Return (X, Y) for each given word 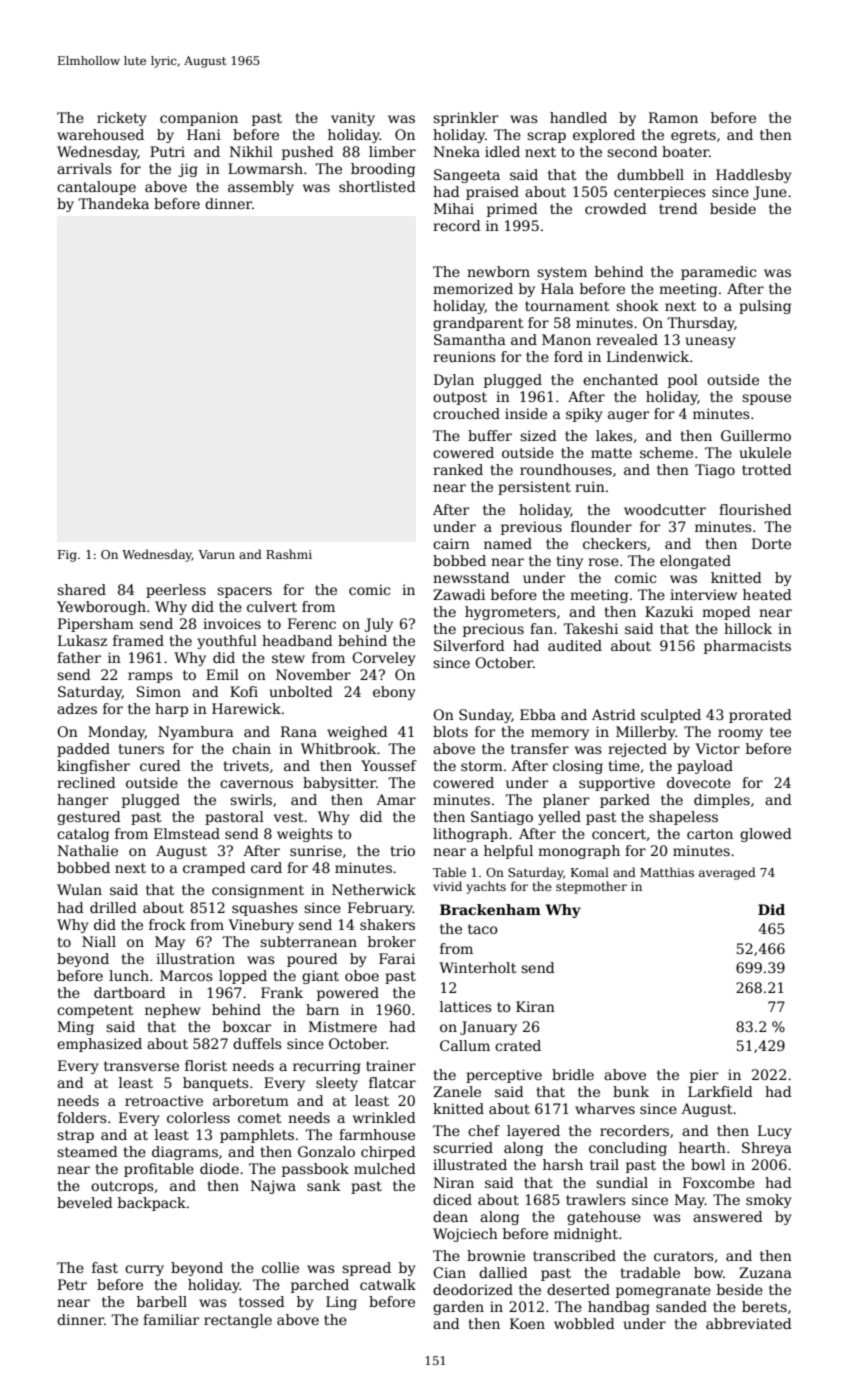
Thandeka (113, 203)
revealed (627, 339)
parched (320, 1286)
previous (531, 528)
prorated (760, 716)
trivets (246, 765)
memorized (473, 288)
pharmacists (747, 647)
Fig (67, 556)
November (313, 674)
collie (280, 1267)
